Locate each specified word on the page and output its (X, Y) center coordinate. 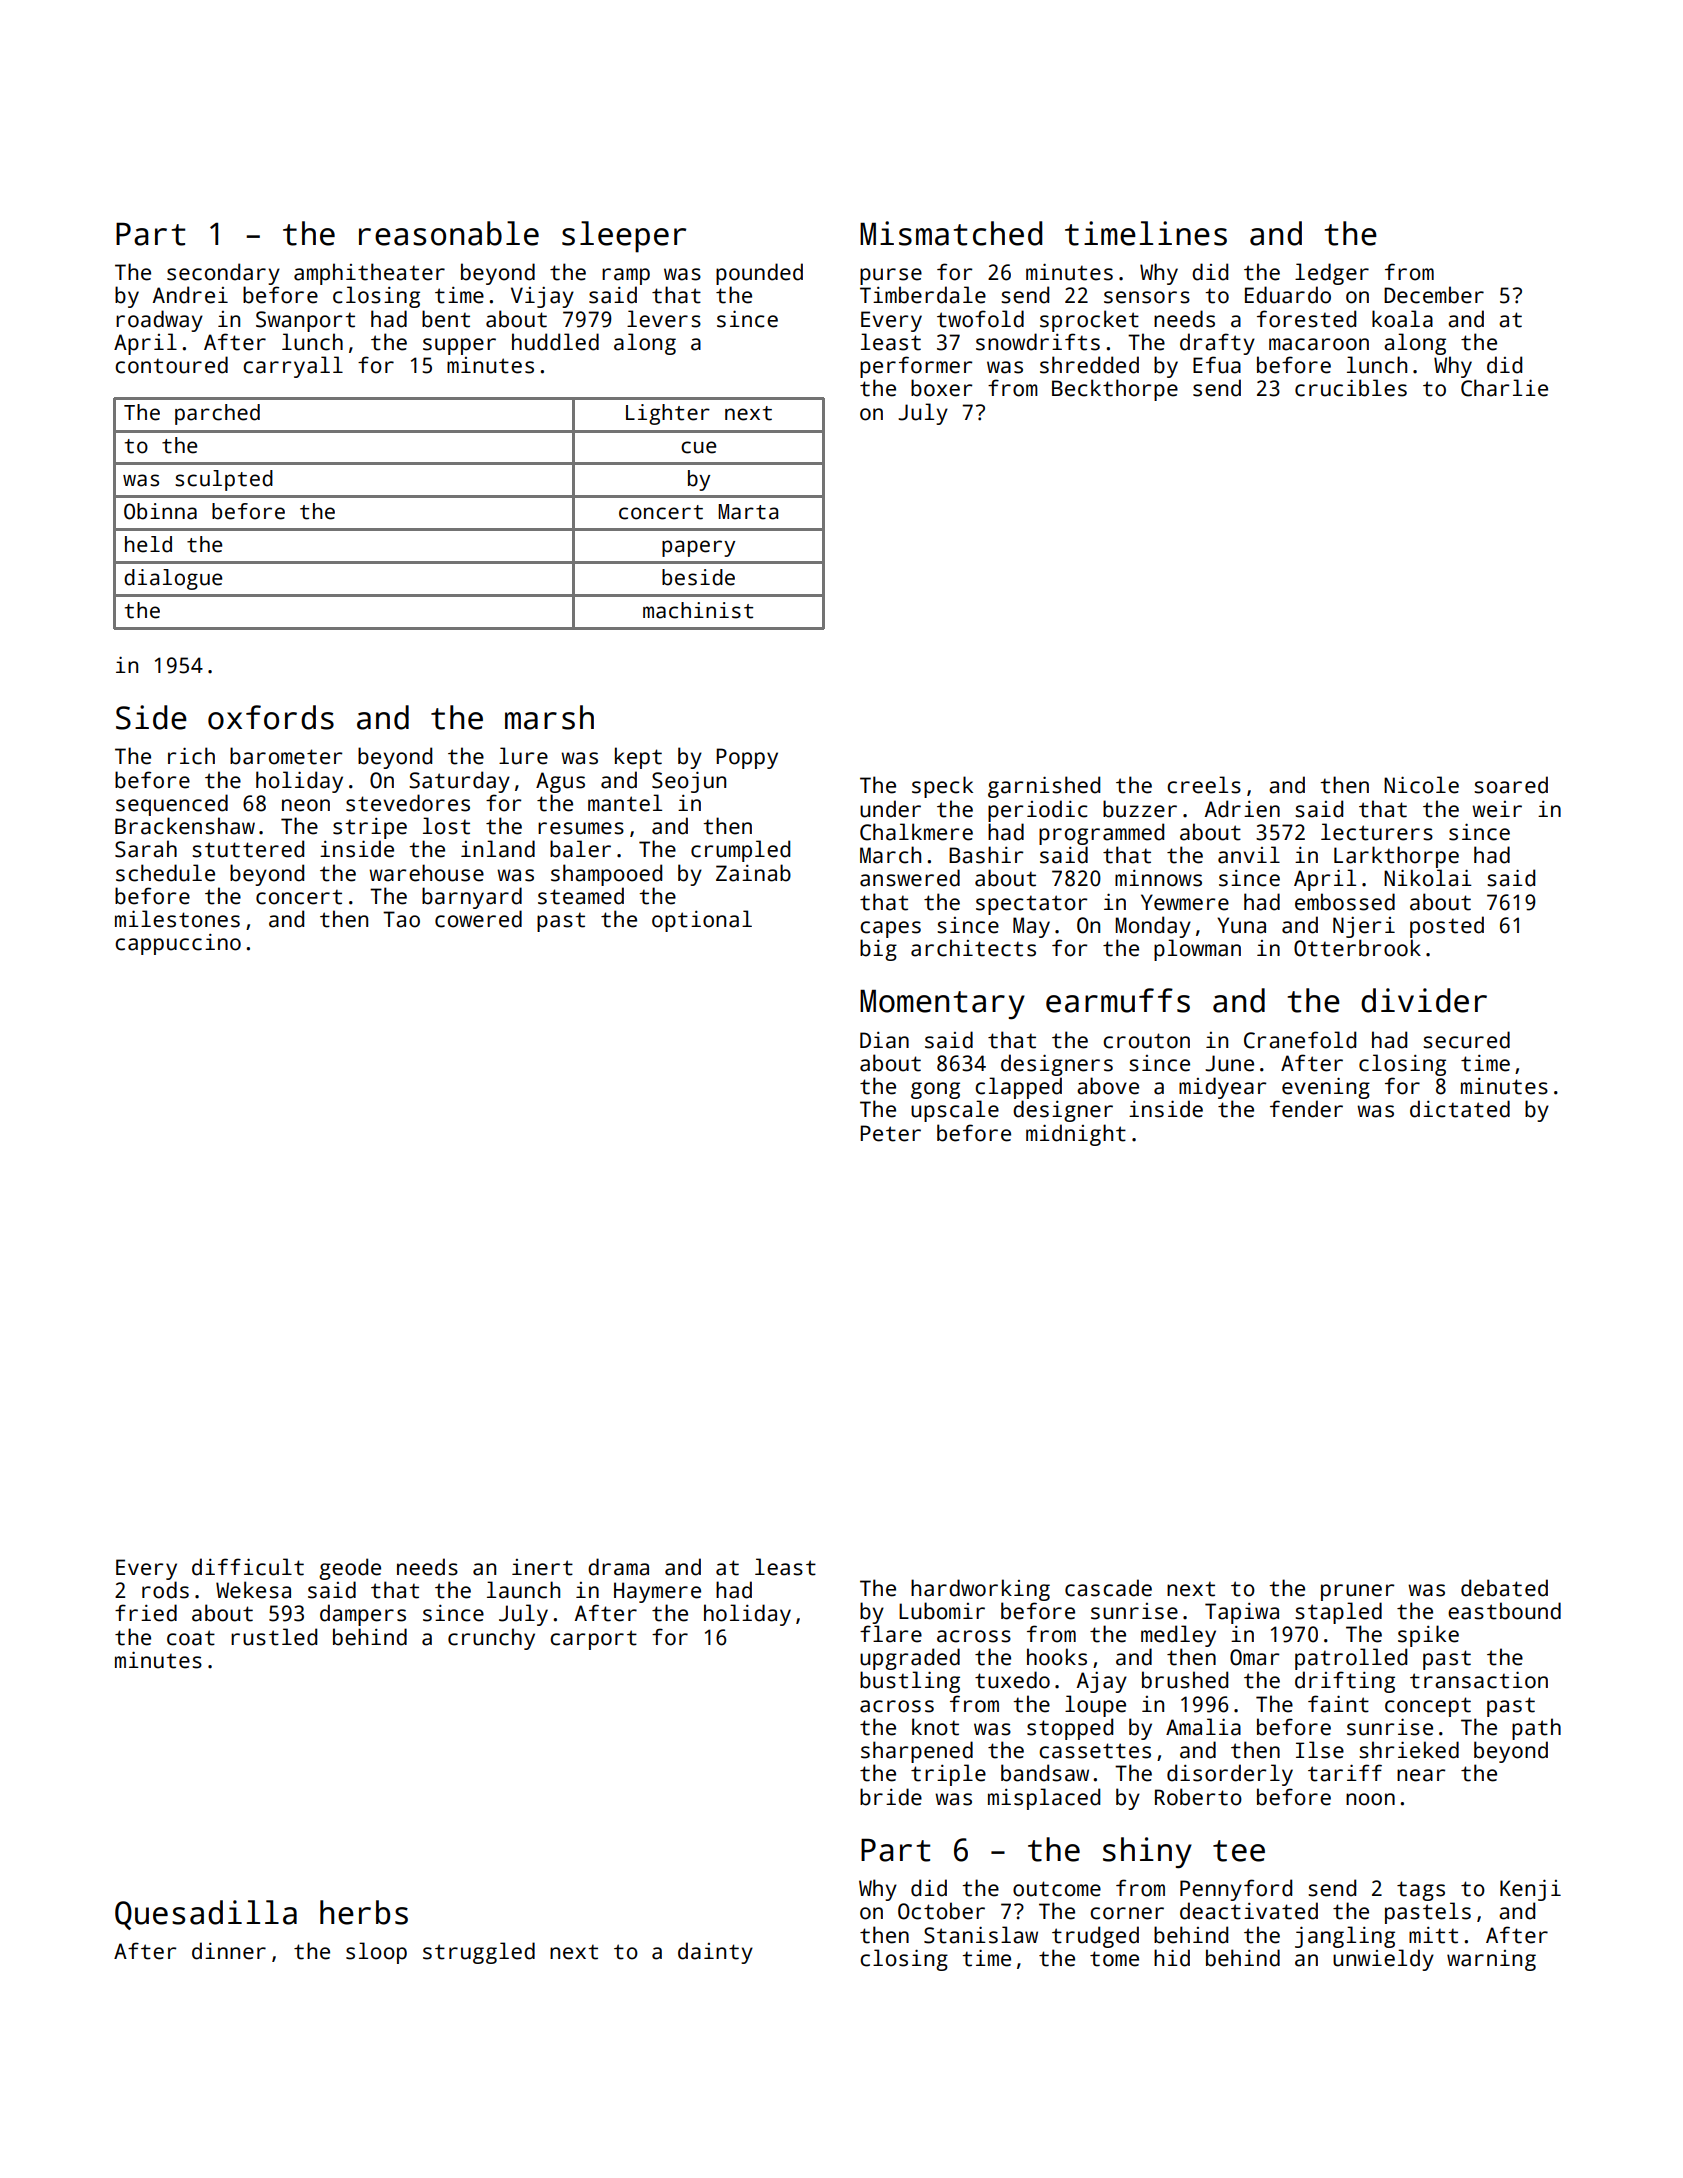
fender (1306, 1109)
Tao (401, 919)
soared (1511, 785)
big (878, 950)
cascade (1108, 1588)
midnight (1076, 1135)
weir (1497, 809)
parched (217, 414)
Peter (890, 1133)
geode (350, 1569)
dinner (229, 1951)
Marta (748, 512)
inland (498, 849)
